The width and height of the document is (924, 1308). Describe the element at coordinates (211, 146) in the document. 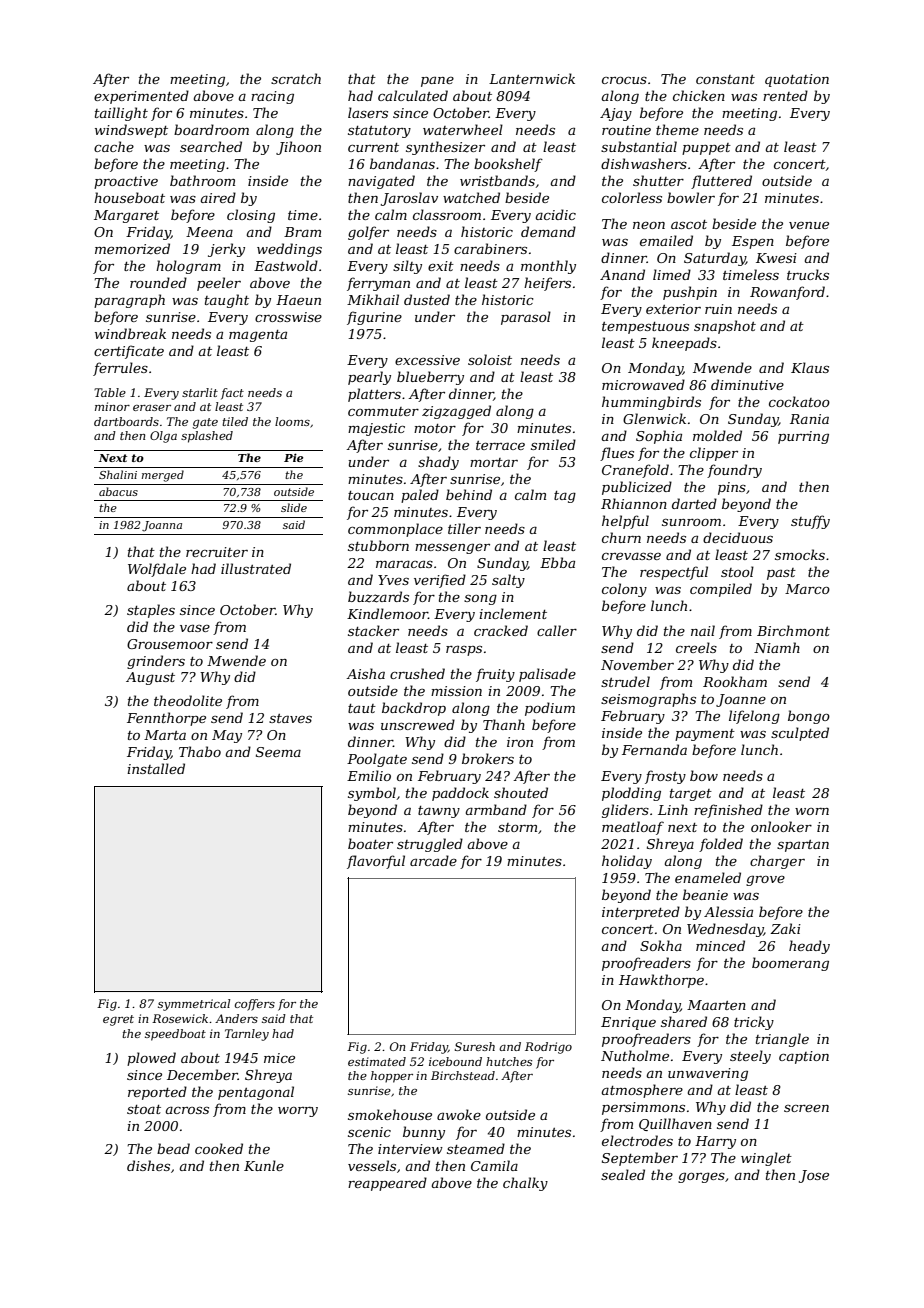

I see `searched` at that location.
